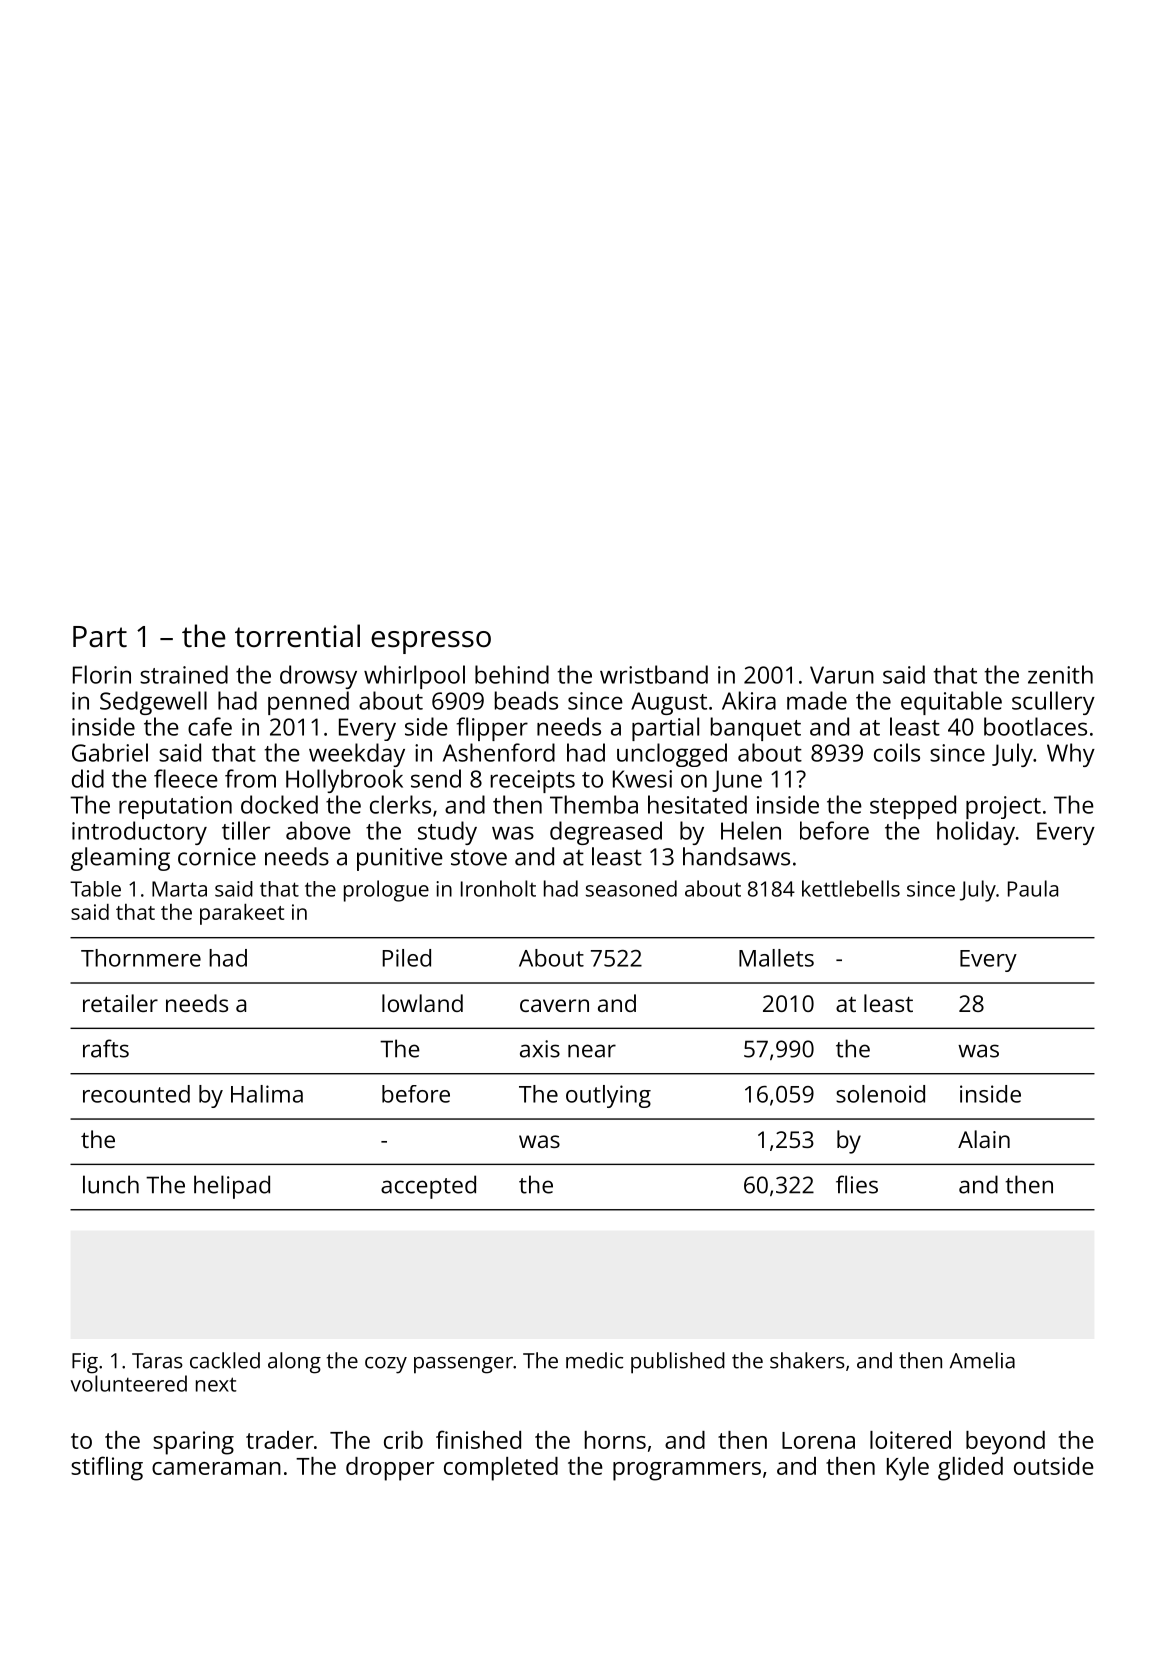 Image resolution: width=1165 pixels, height=1654 pixels. I want to click on lunch, so click(111, 1184).
